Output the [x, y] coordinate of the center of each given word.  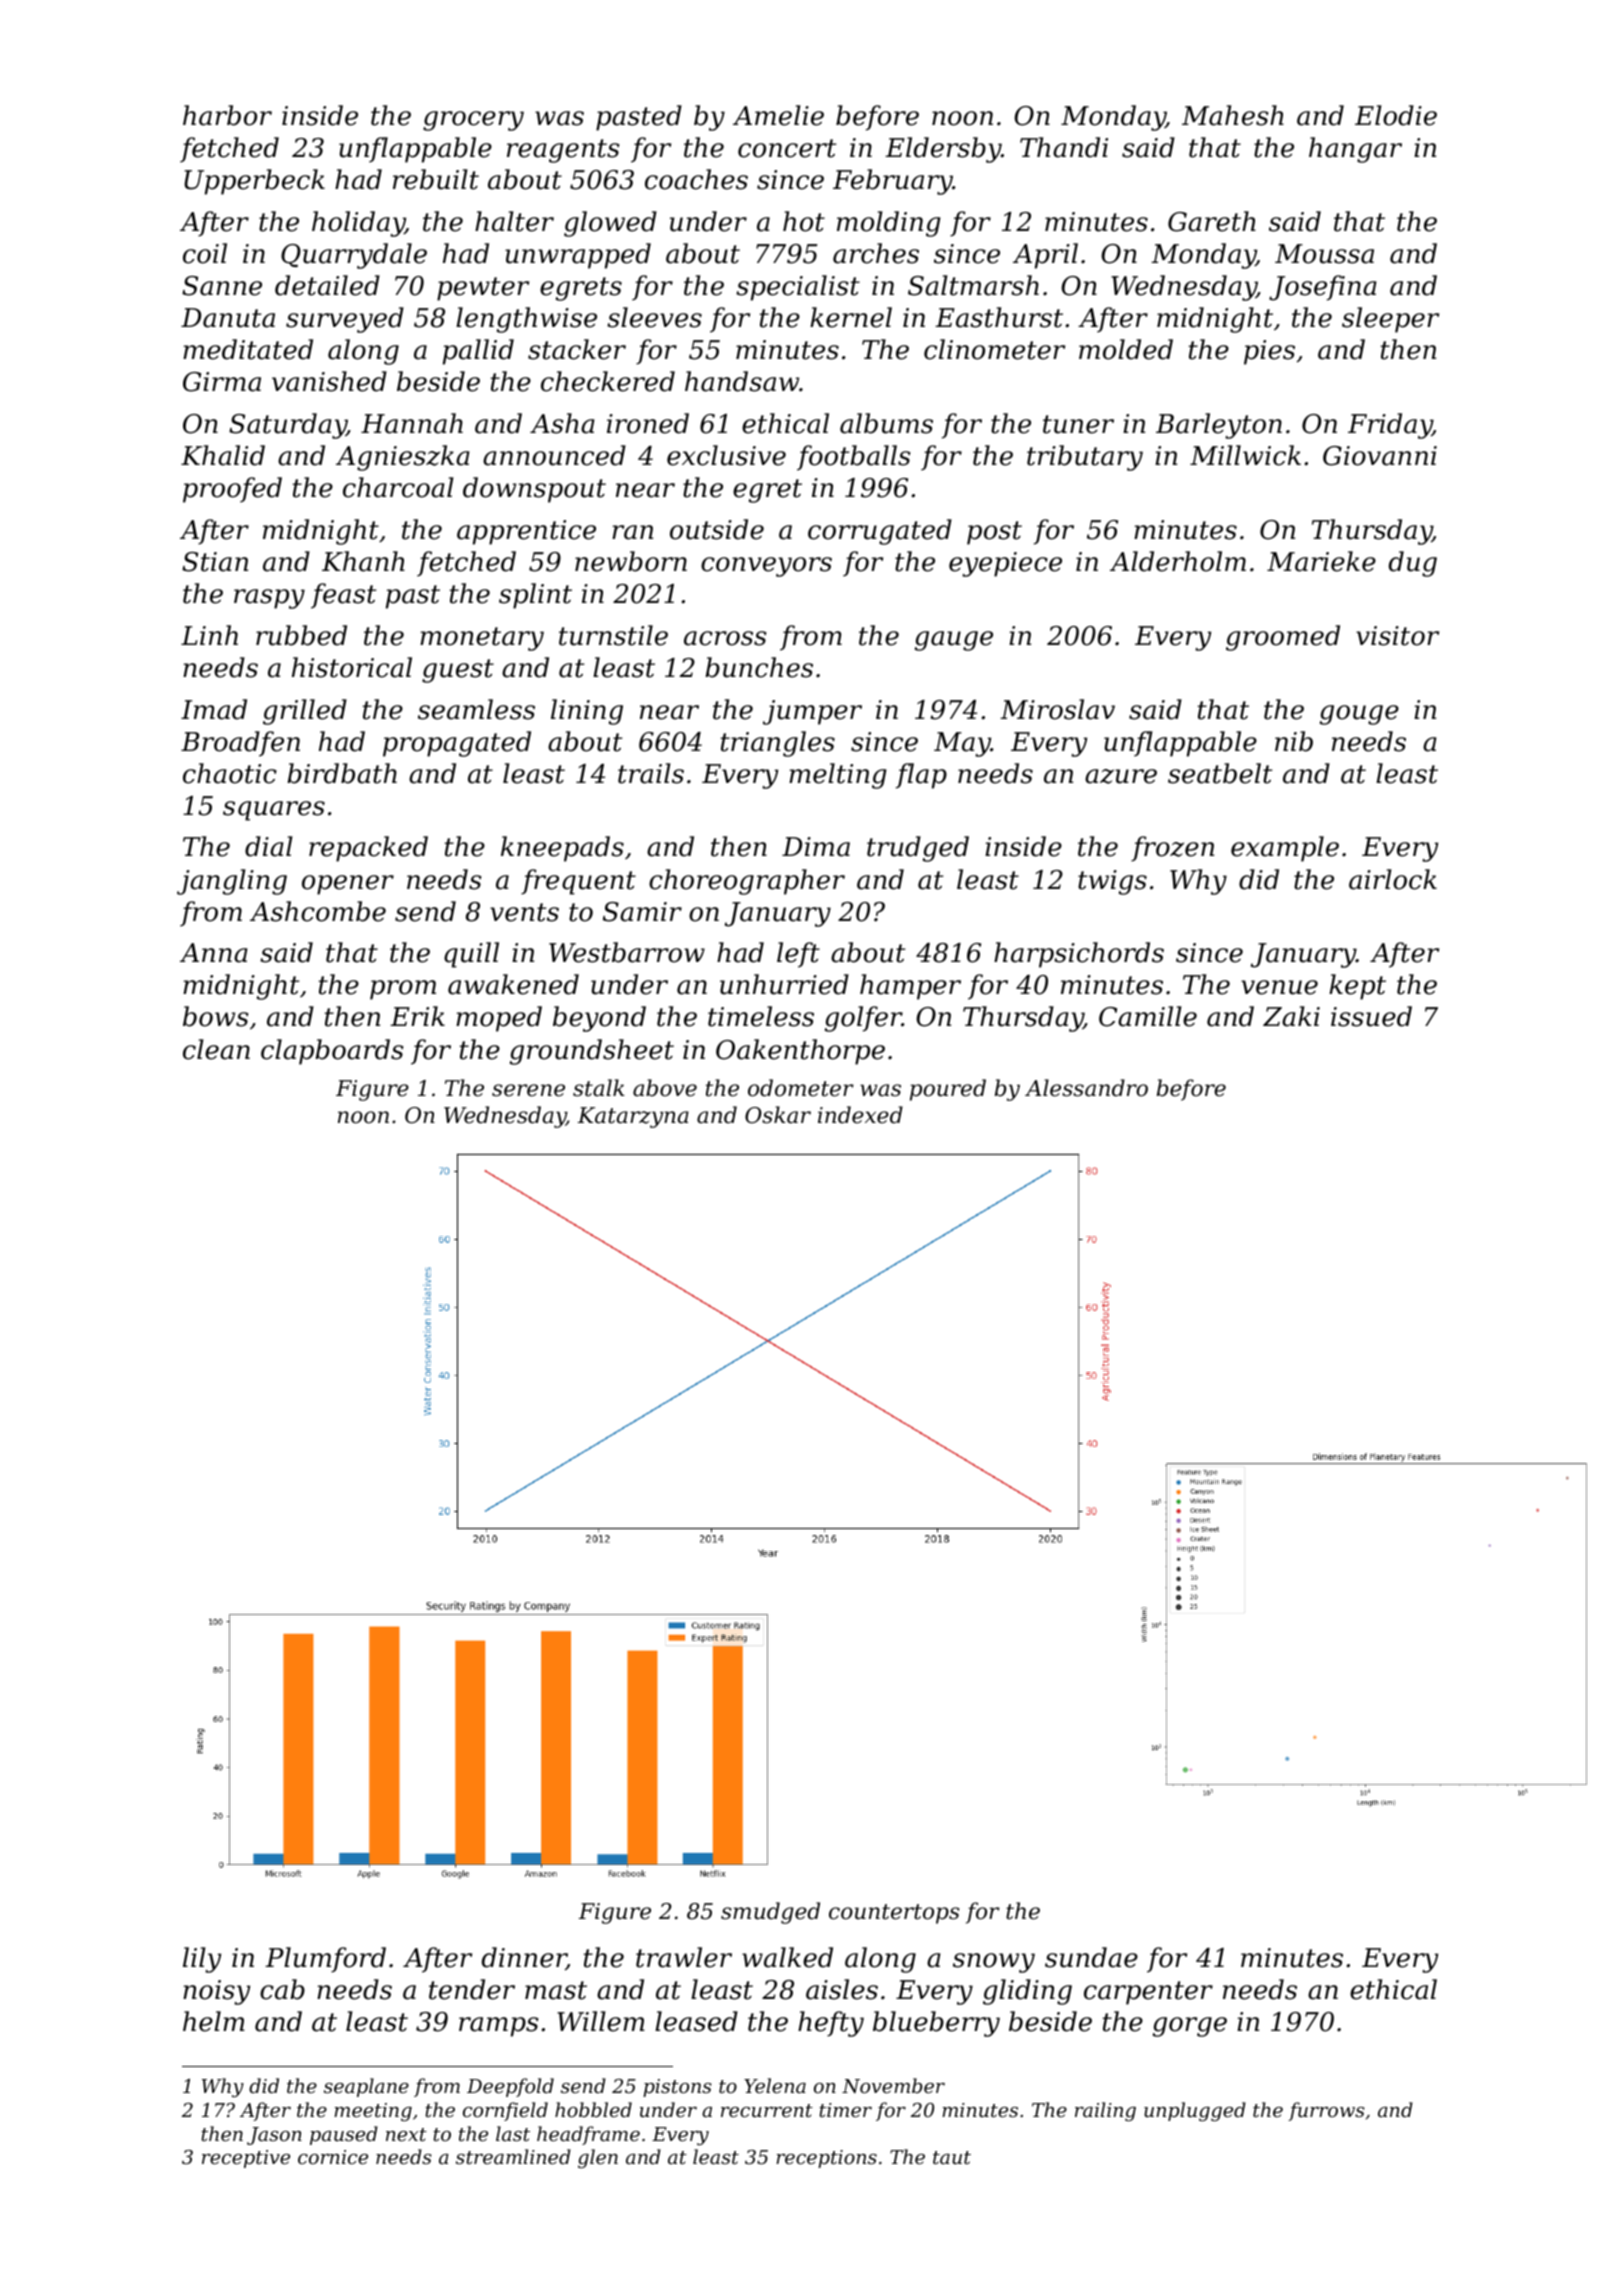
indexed [860, 1115]
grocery [473, 121]
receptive [246, 2159]
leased [696, 2021]
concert [787, 148]
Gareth [1212, 221]
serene [528, 1090]
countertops [894, 1914]
